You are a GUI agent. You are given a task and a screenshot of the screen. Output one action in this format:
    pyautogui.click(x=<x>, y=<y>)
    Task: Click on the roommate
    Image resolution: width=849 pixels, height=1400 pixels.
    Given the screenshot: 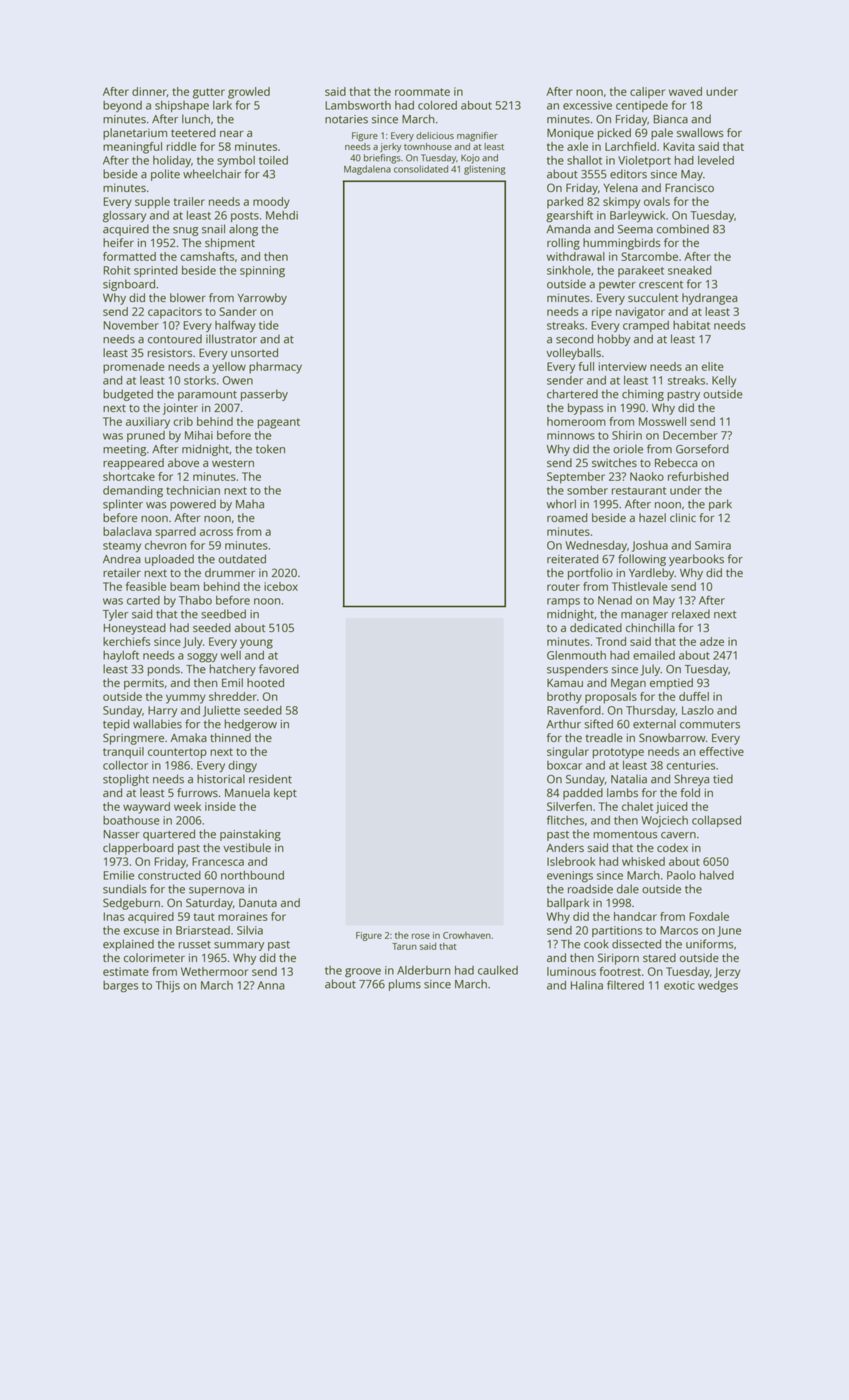 What is the action you would take?
    pyautogui.click(x=422, y=92)
